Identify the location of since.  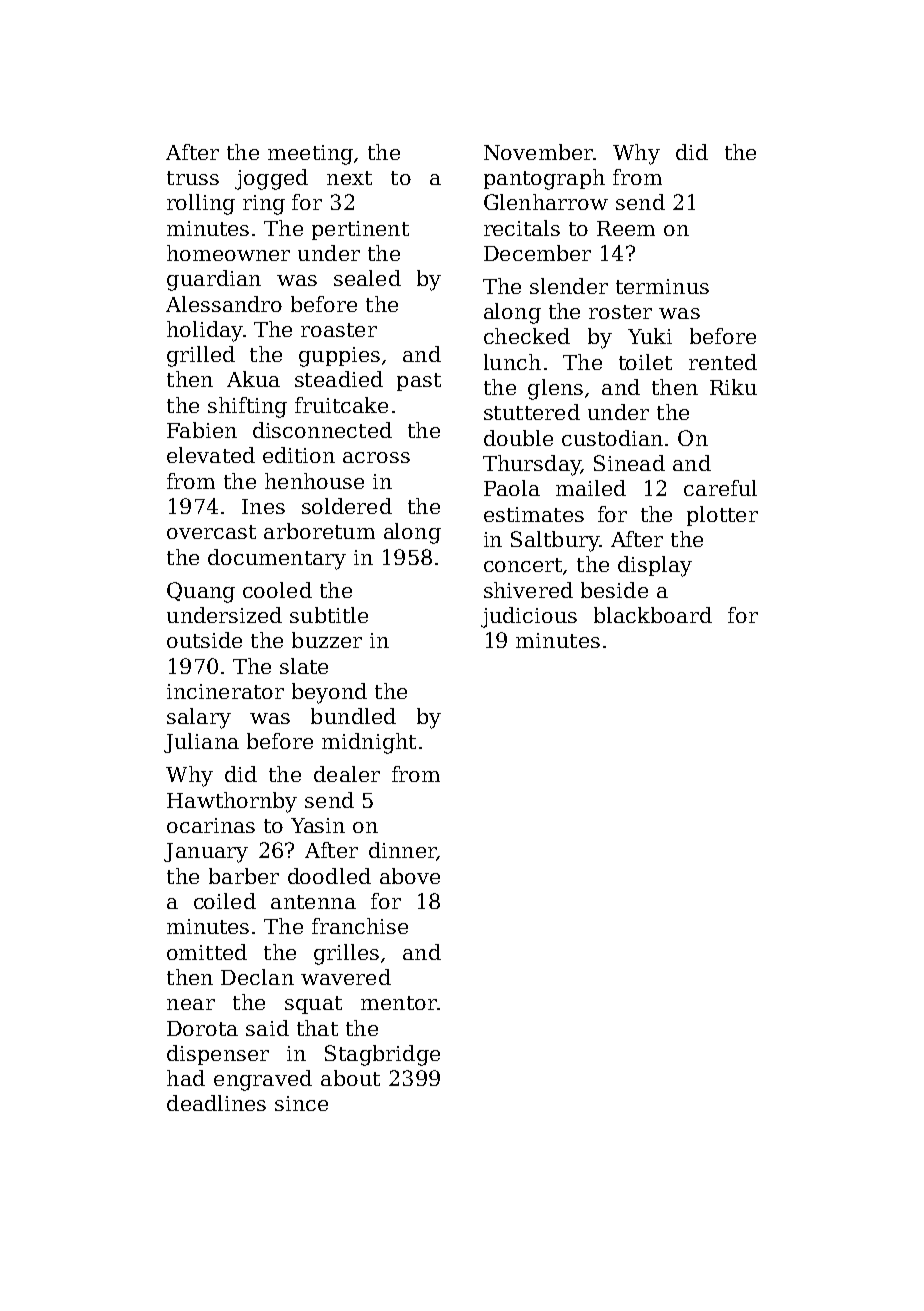
(301, 1103).
